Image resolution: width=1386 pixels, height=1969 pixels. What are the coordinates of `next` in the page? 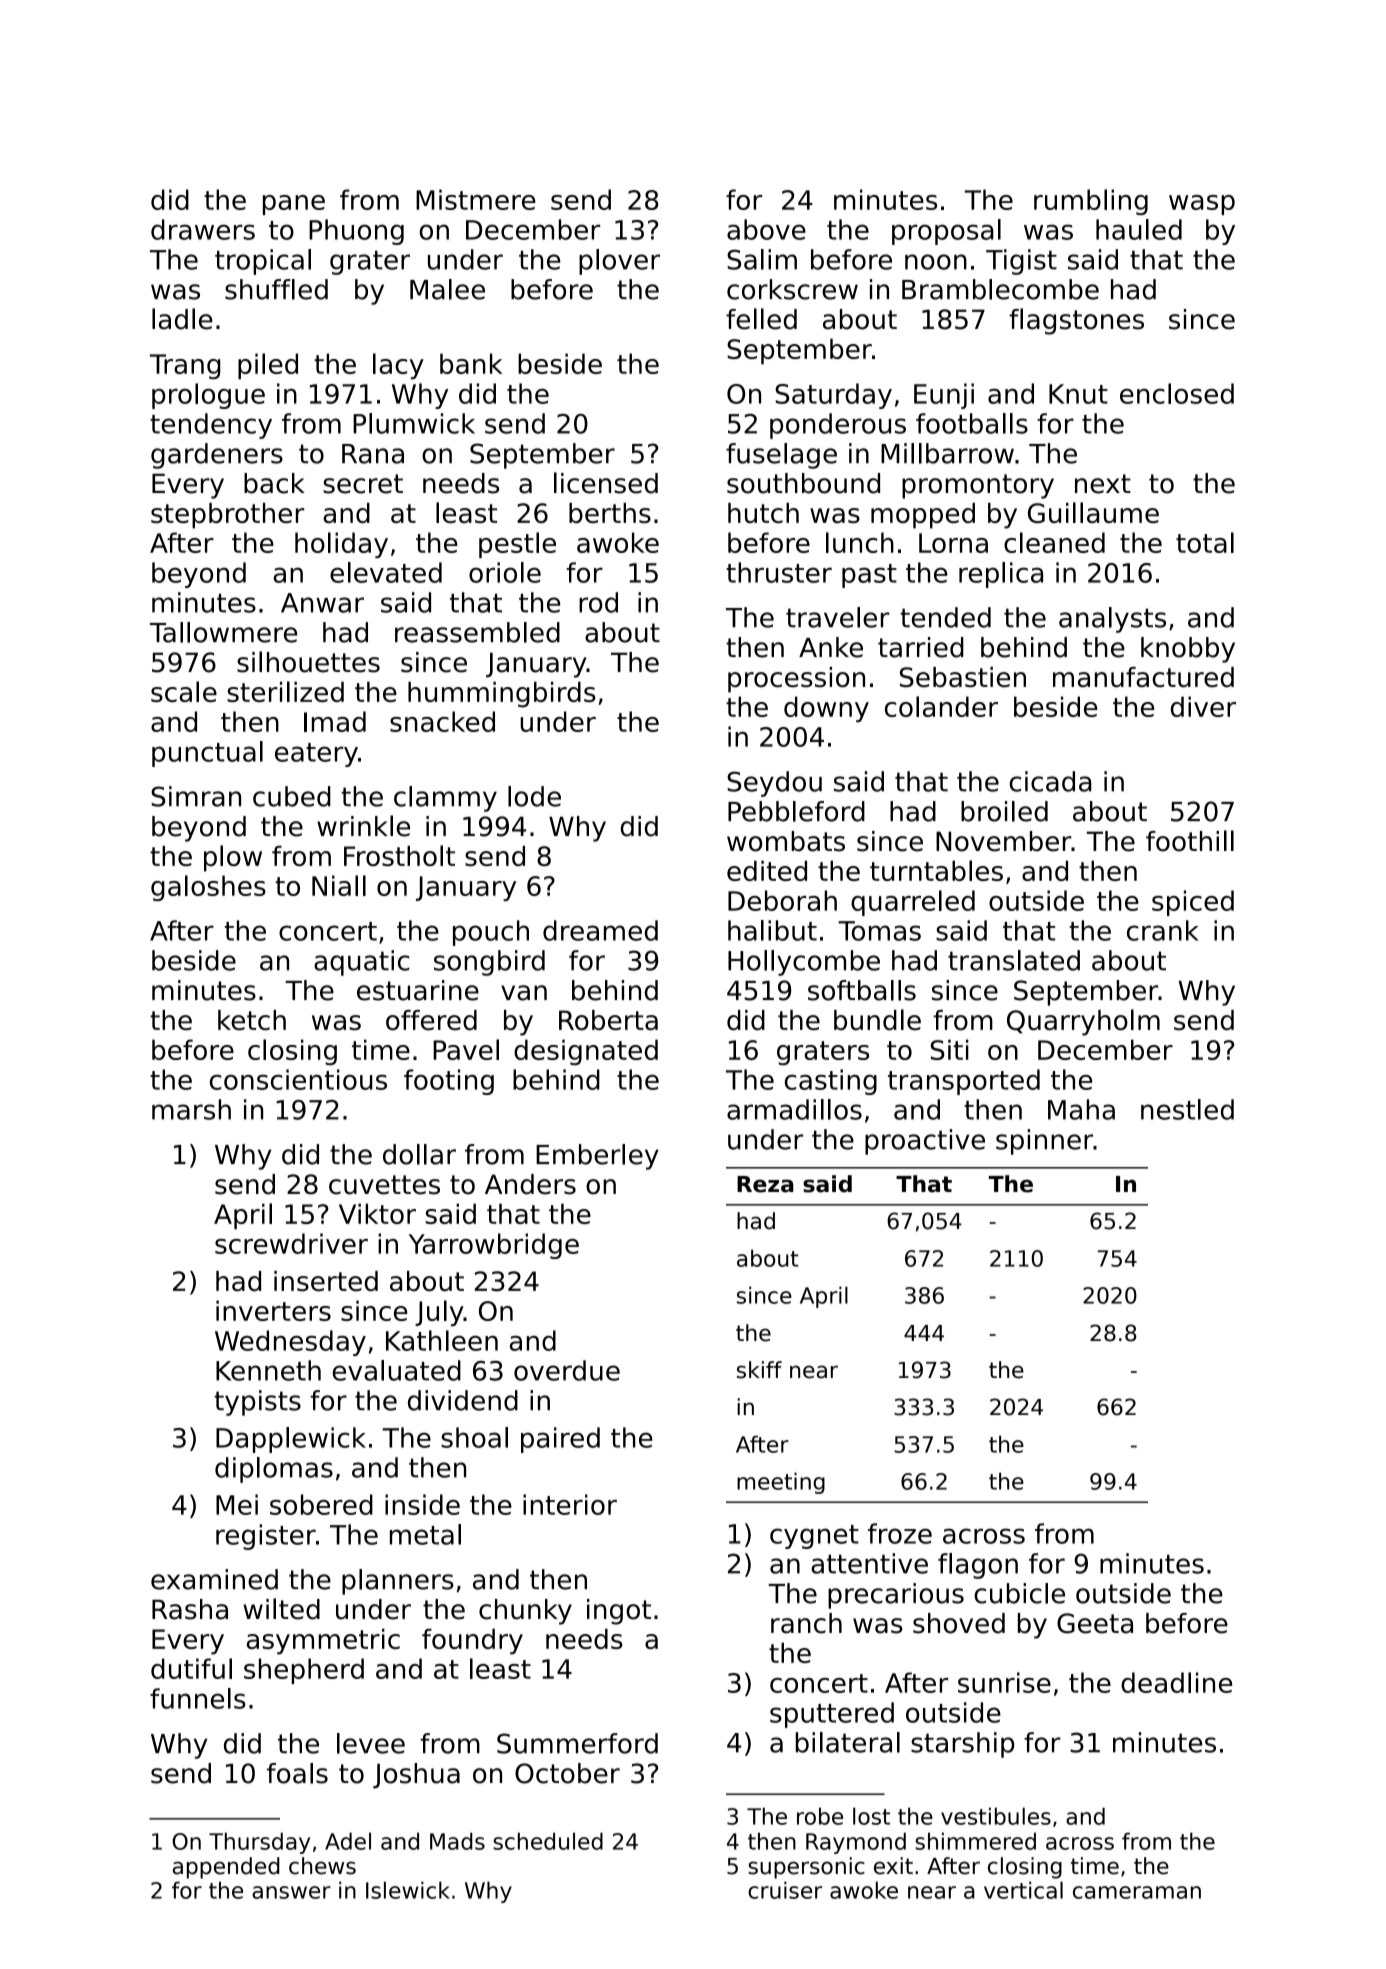 It's located at (1103, 484).
